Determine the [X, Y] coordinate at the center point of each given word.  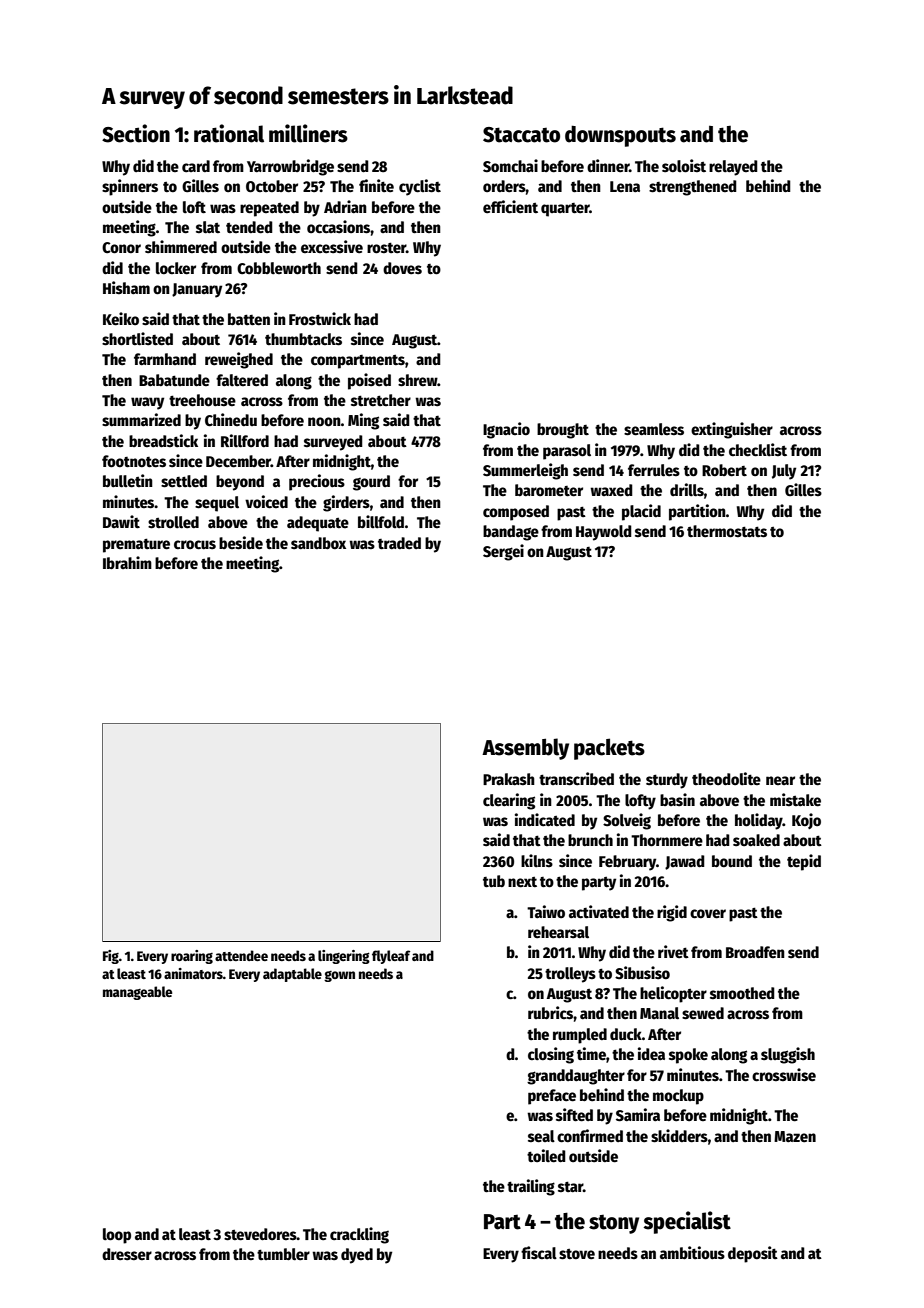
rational [229, 133]
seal [541, 1136]
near [780, 780]
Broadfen [755, 952]
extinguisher [732, 430]
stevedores [260, 1234]
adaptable [292, 975]
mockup [678, 1097]
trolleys [570, 975]
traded [399, 543]
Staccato [521, 135]
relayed [733, 168]
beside [241, 543]
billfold [381, 521]
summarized [141, 420]
